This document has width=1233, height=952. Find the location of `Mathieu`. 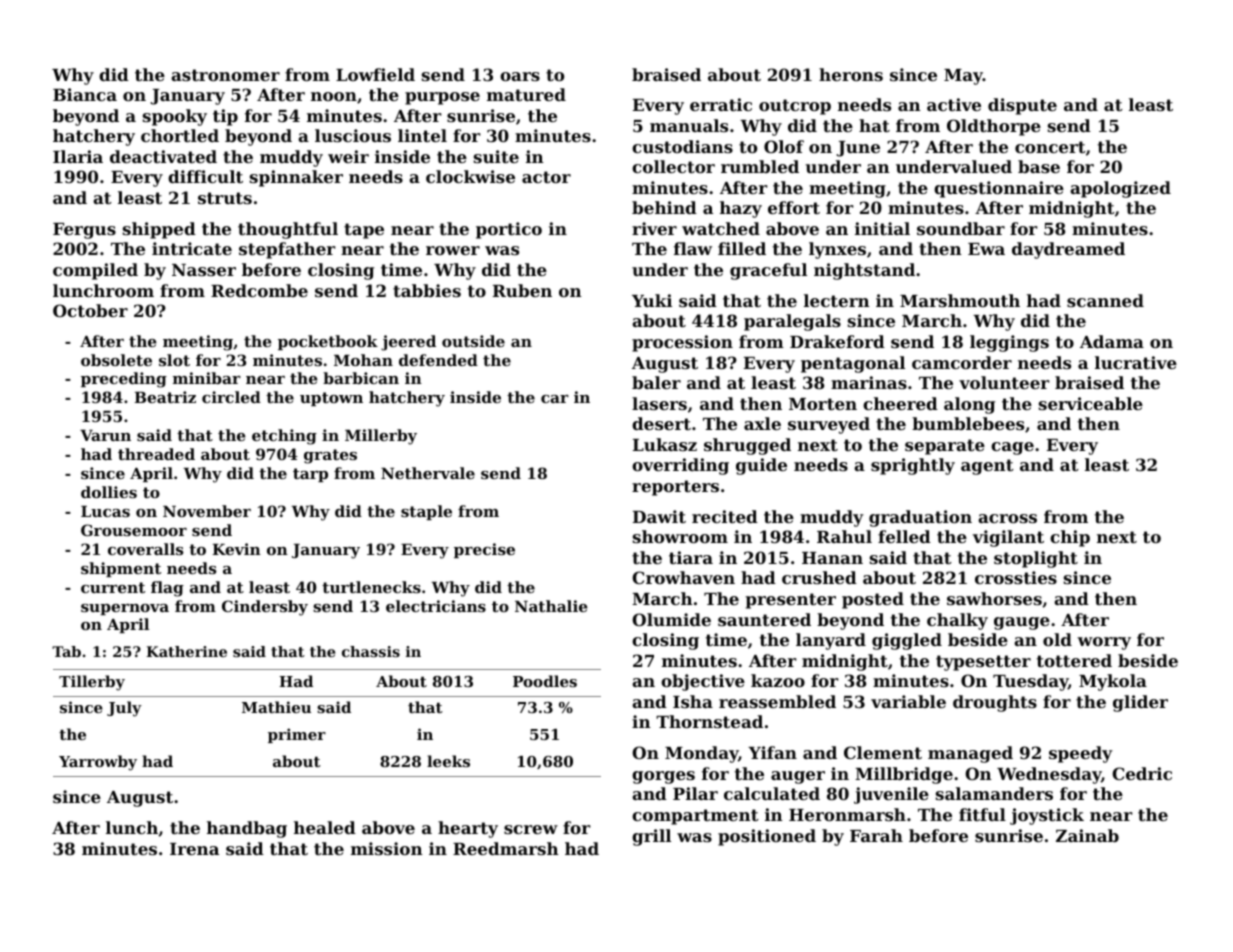

Mathieu is located at coordinates (276, 707).
